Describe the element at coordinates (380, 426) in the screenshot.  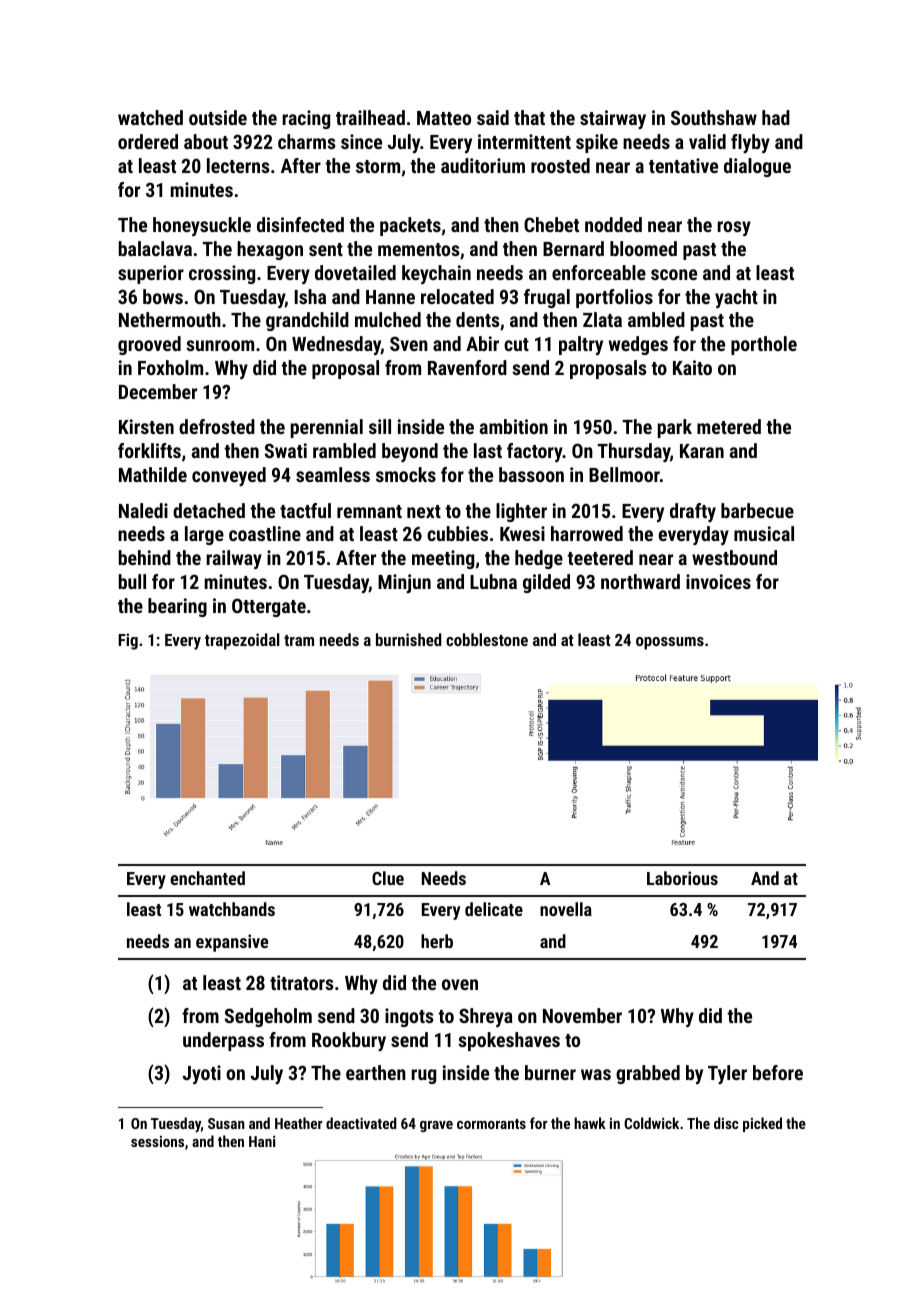
I see `sill` at that location.
